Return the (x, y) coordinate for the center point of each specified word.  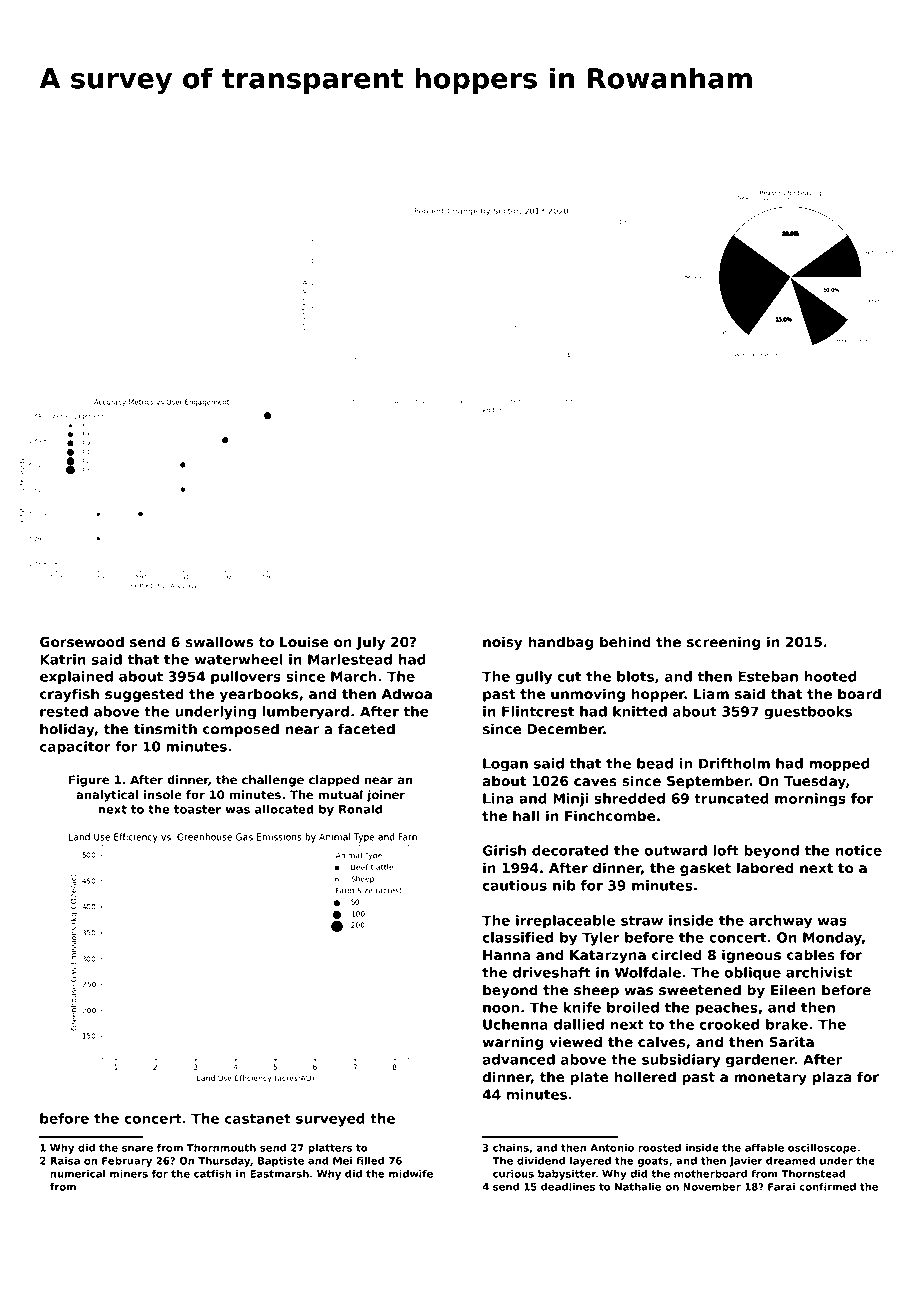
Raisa (65, 1161)
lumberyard (305, 713)
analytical (107, 796)
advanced (518, 1059)
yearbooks (259, 695)
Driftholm (734, 763)
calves (662, 1042)
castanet (258, 1119)
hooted (830, 676)
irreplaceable (565, 922)
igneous (751, 956)
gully (533, 678)
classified (517, 937)
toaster (197, 809)
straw (642, 921)
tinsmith (165, 729)
